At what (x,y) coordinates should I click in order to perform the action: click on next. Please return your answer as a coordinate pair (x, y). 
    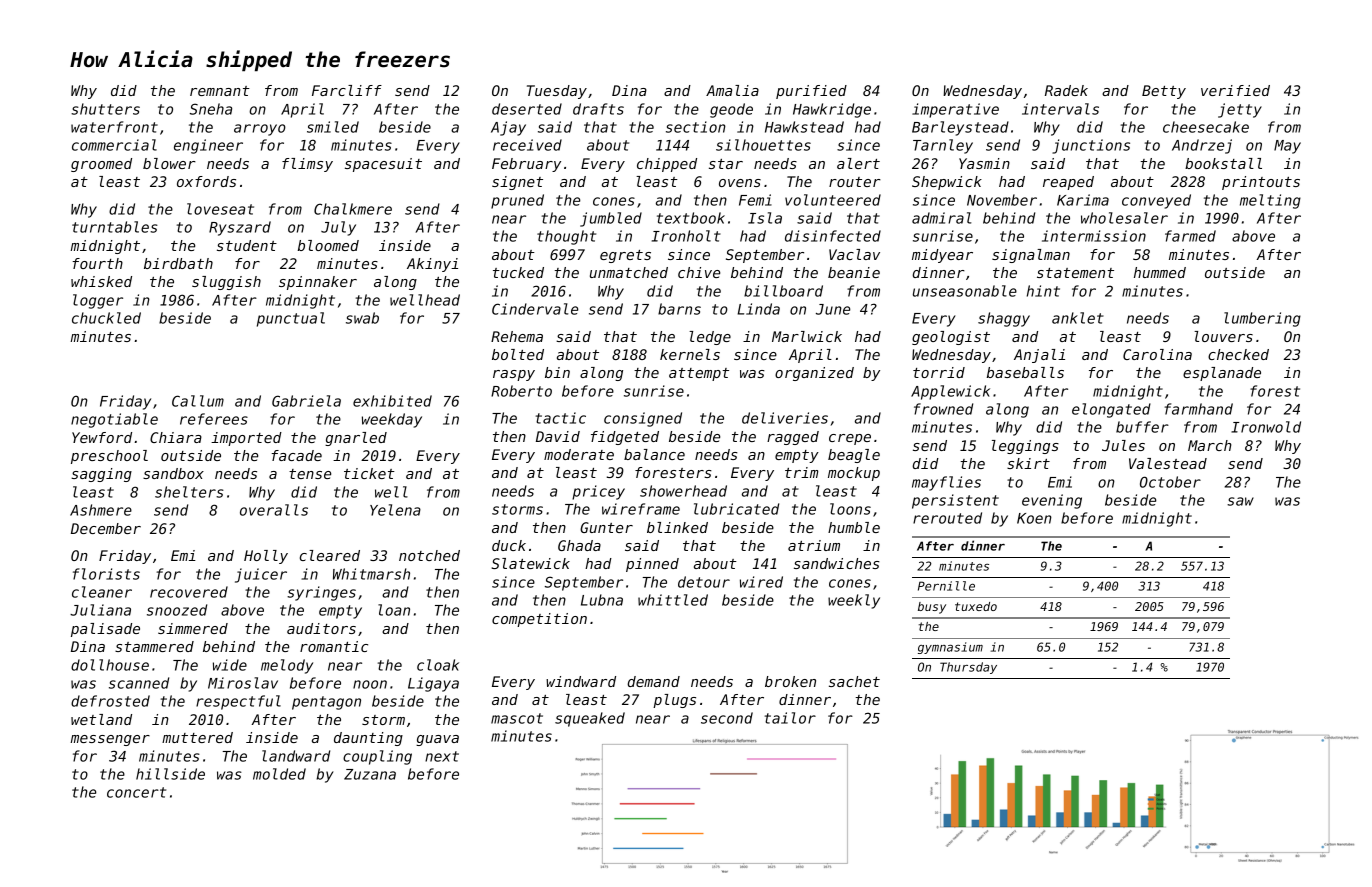
    Looking at the image, I should click on (442, 756).
